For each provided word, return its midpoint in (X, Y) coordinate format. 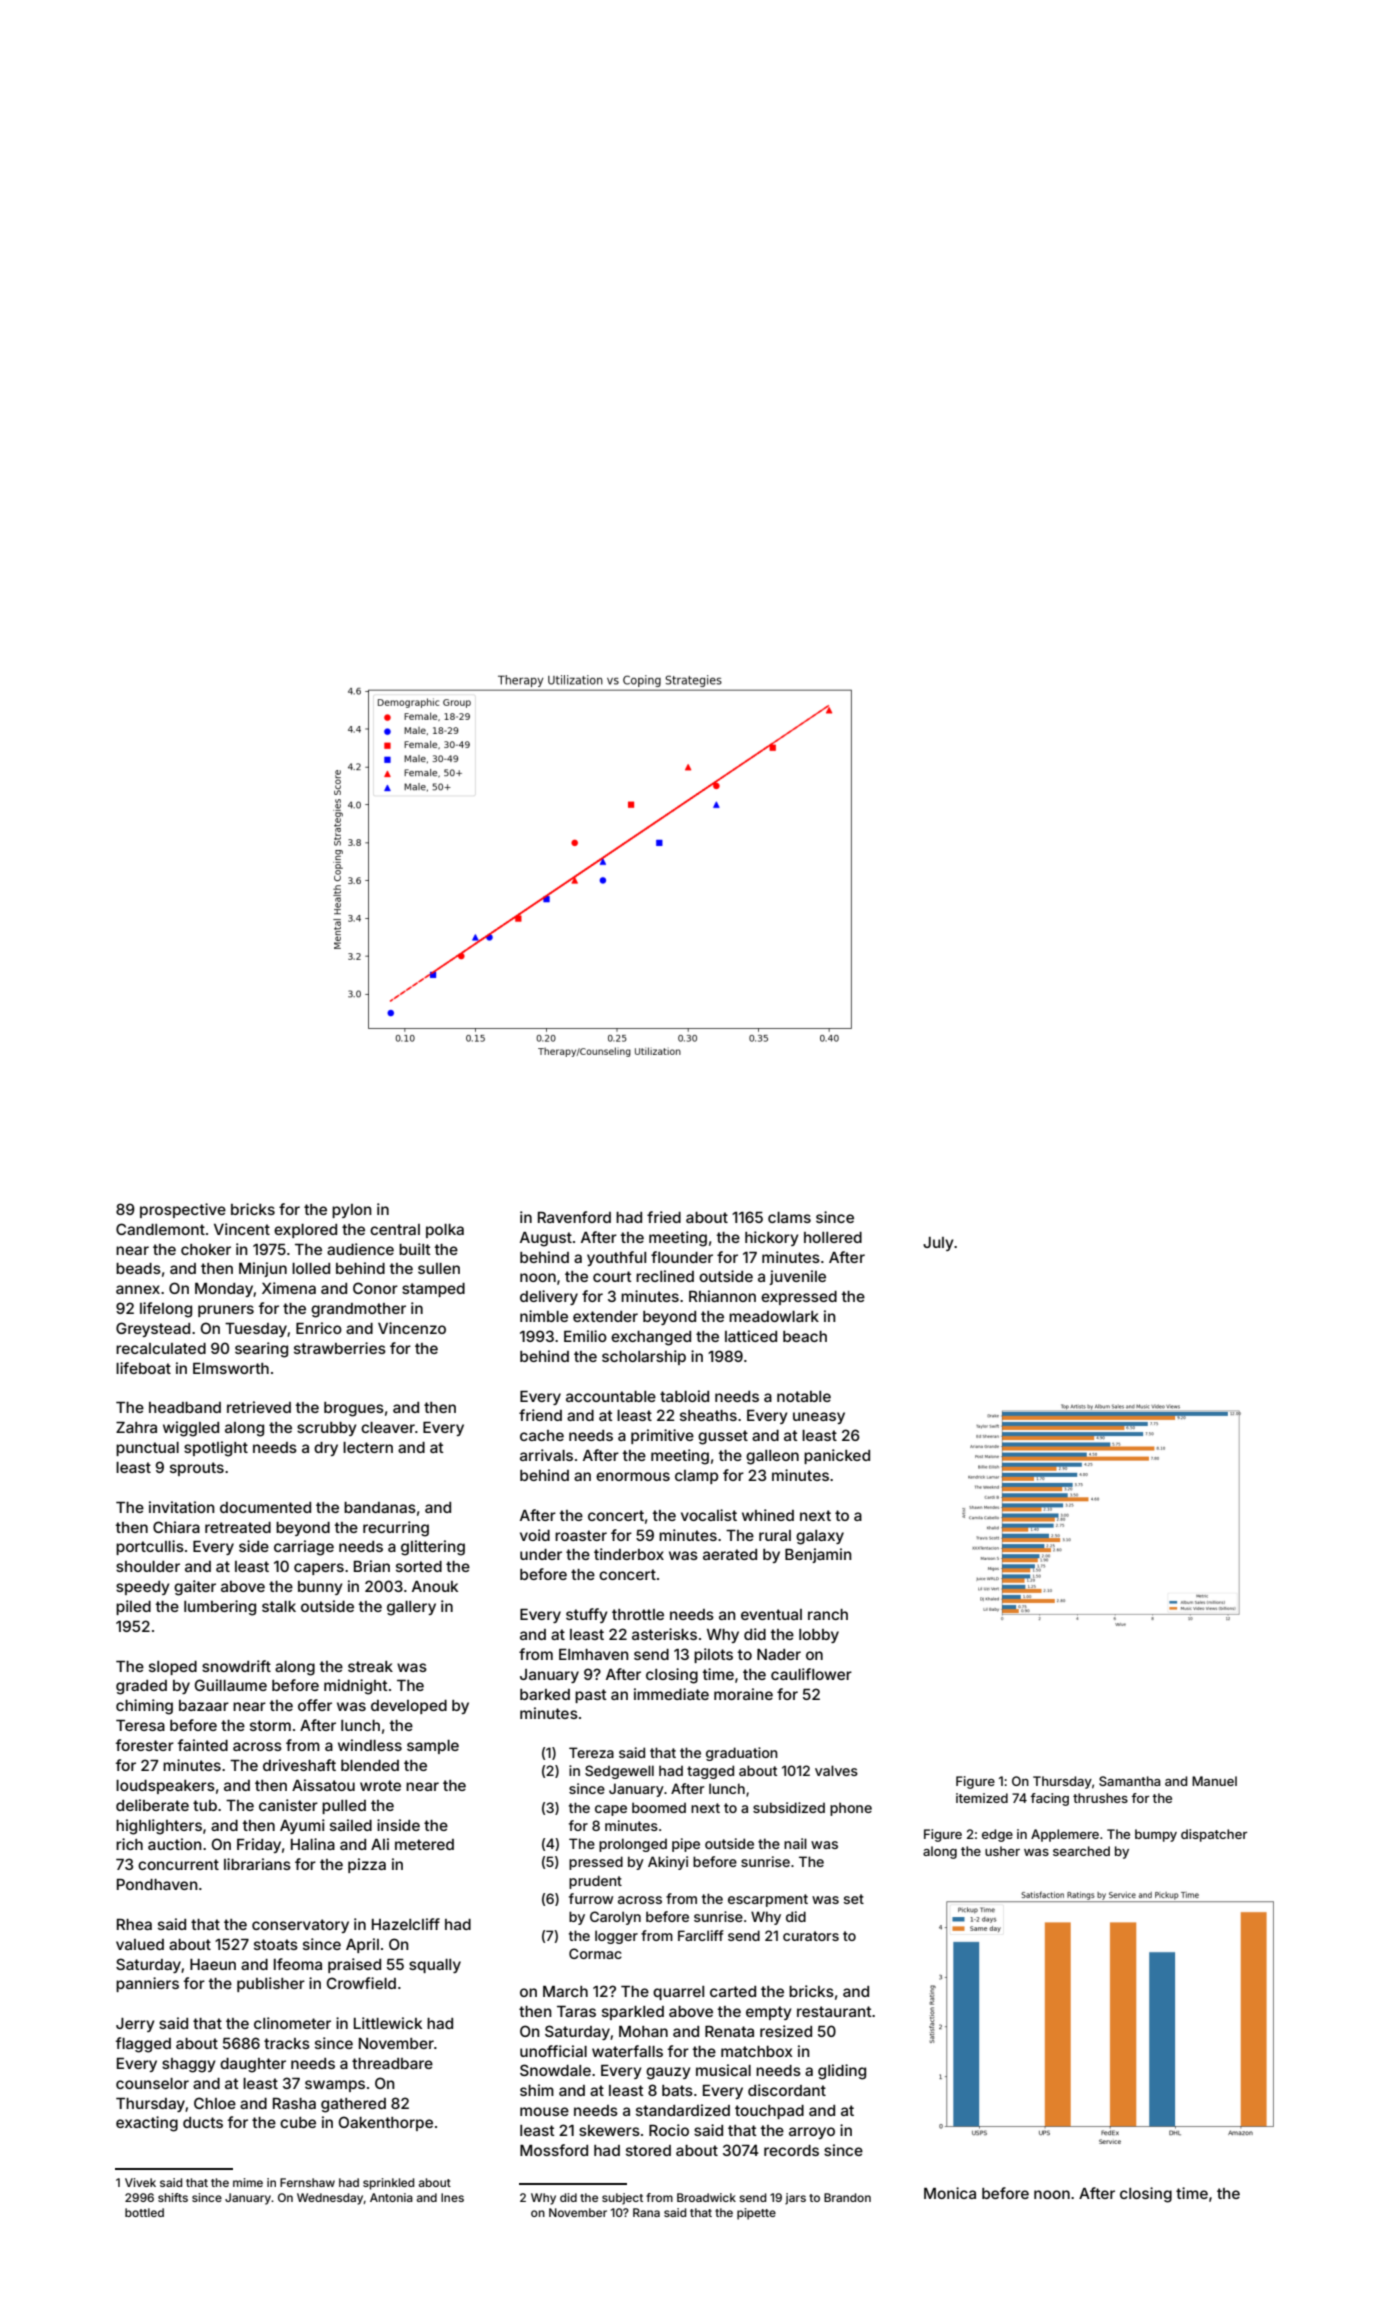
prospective (183, 1210)
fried (664, 1217)
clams (789, 1217)
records (791, 2150)
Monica (950, 2193)
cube (298, 2122)
